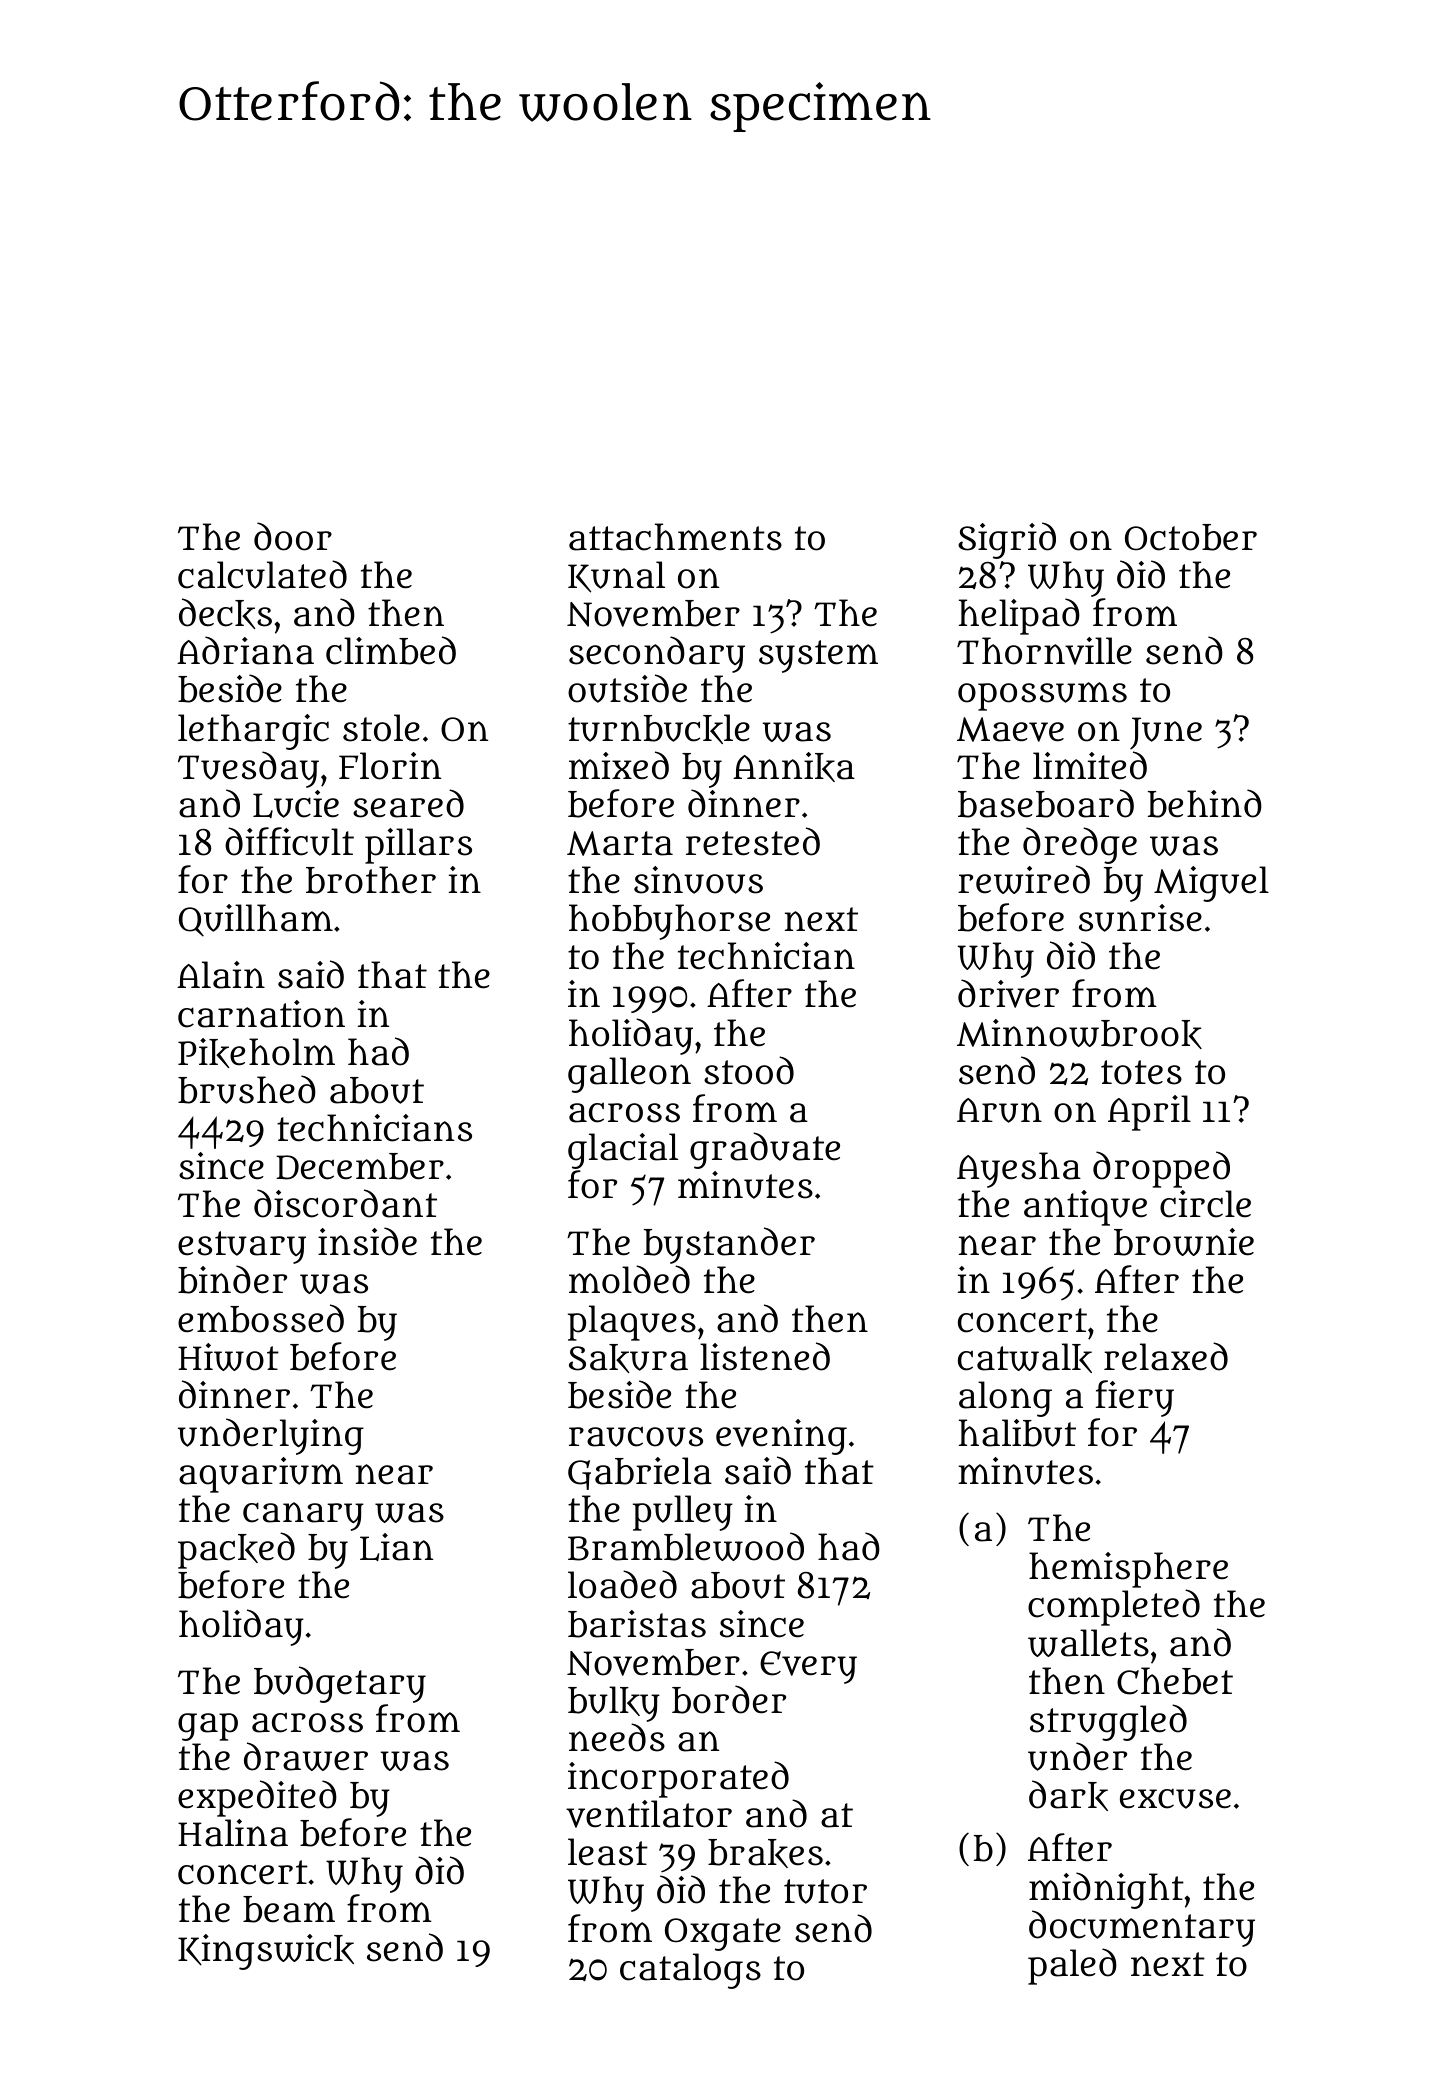 This document has height=2100, width=1450. Describe the element at coordinates (675, 537) in the document. I see `attachments` at that location.
